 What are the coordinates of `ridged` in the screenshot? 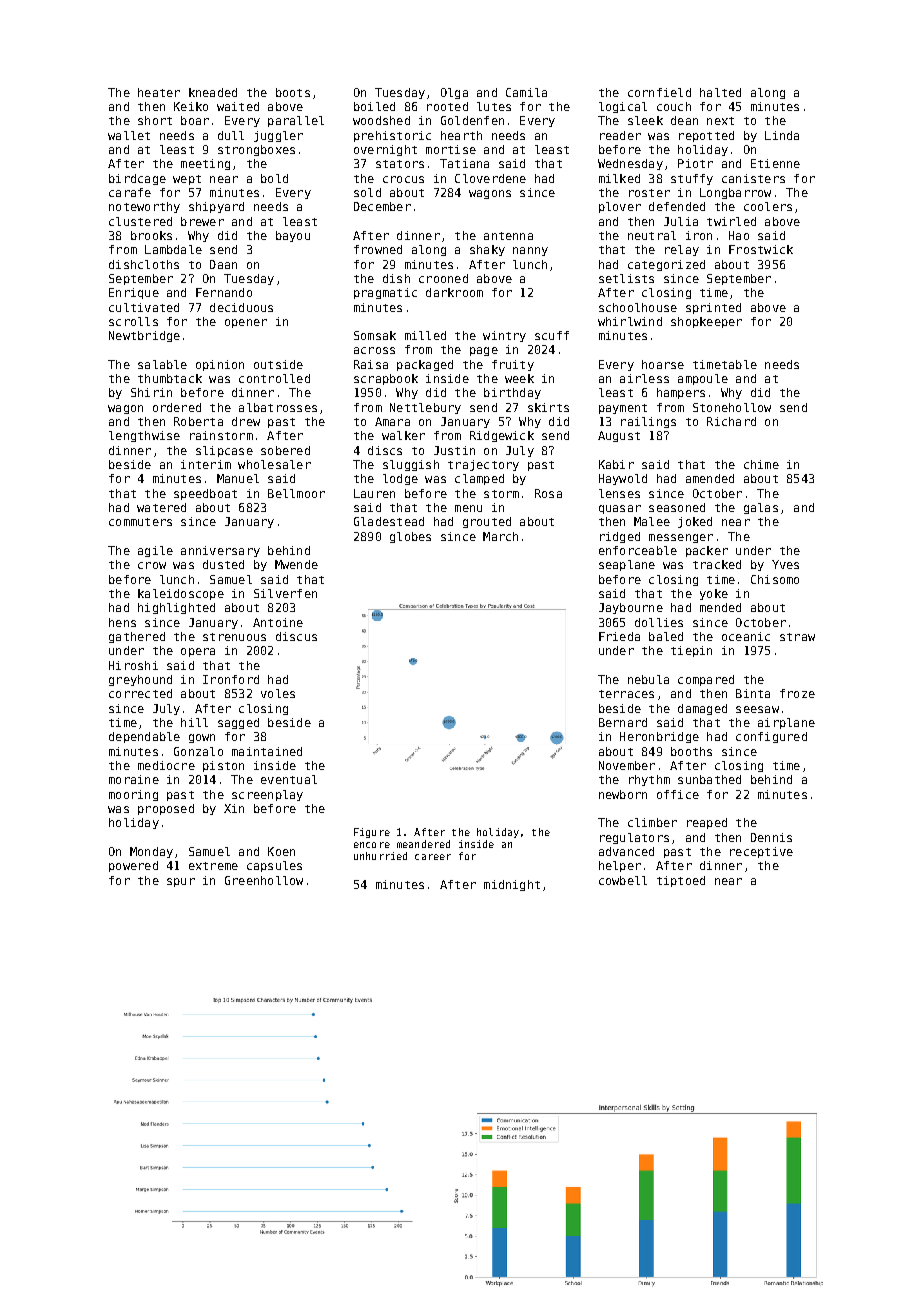 It's located at (620, 537).
